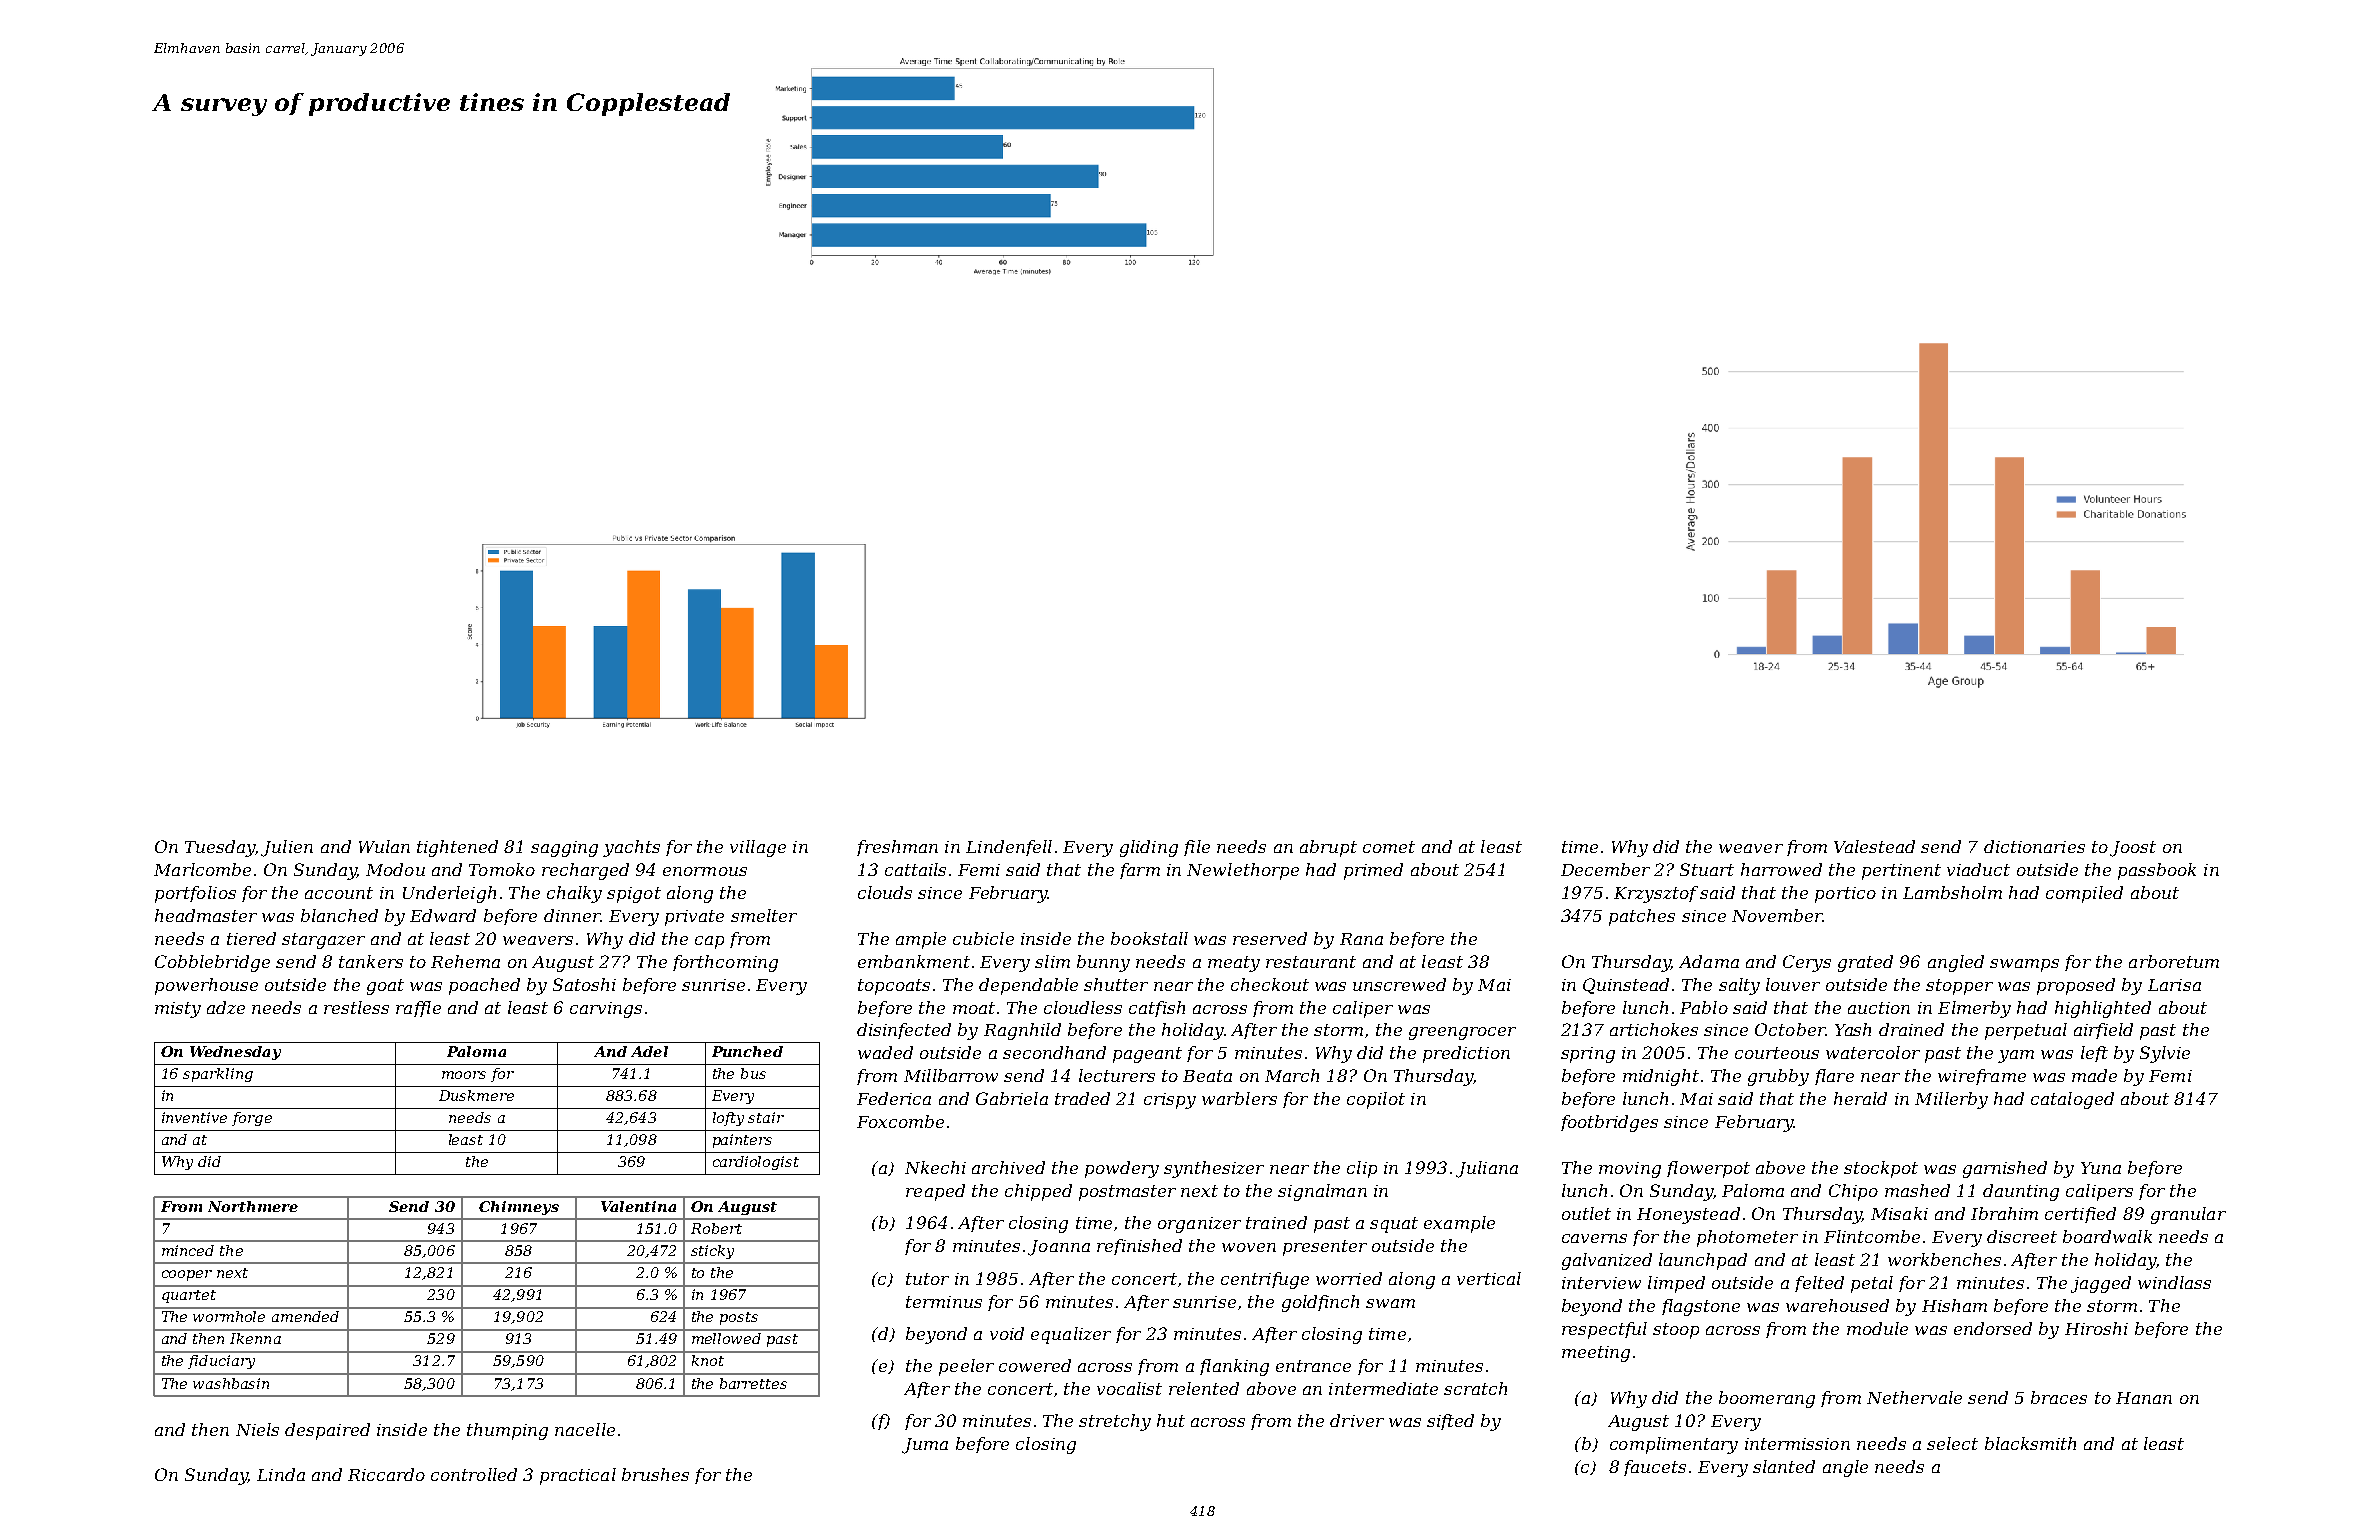 The height and width of the screenshot is (1540, 2380). What do you see at coordinates (1872, 1284) in the screenshot?
I see `petal` at bounding box center [1872, 1284].
